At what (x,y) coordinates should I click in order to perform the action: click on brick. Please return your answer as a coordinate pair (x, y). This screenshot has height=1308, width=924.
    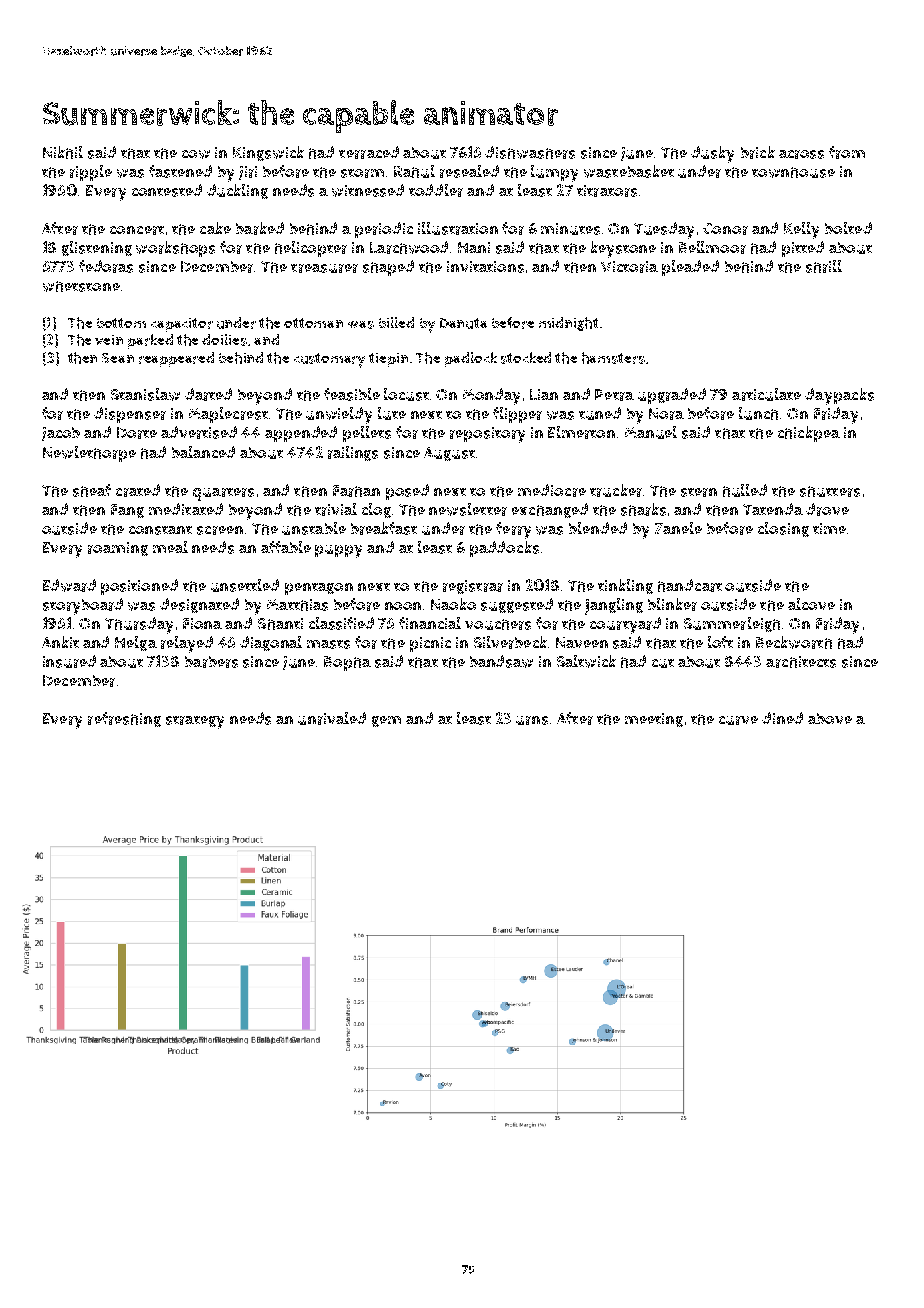
    Looking at the image, I should click on (758, 152).
